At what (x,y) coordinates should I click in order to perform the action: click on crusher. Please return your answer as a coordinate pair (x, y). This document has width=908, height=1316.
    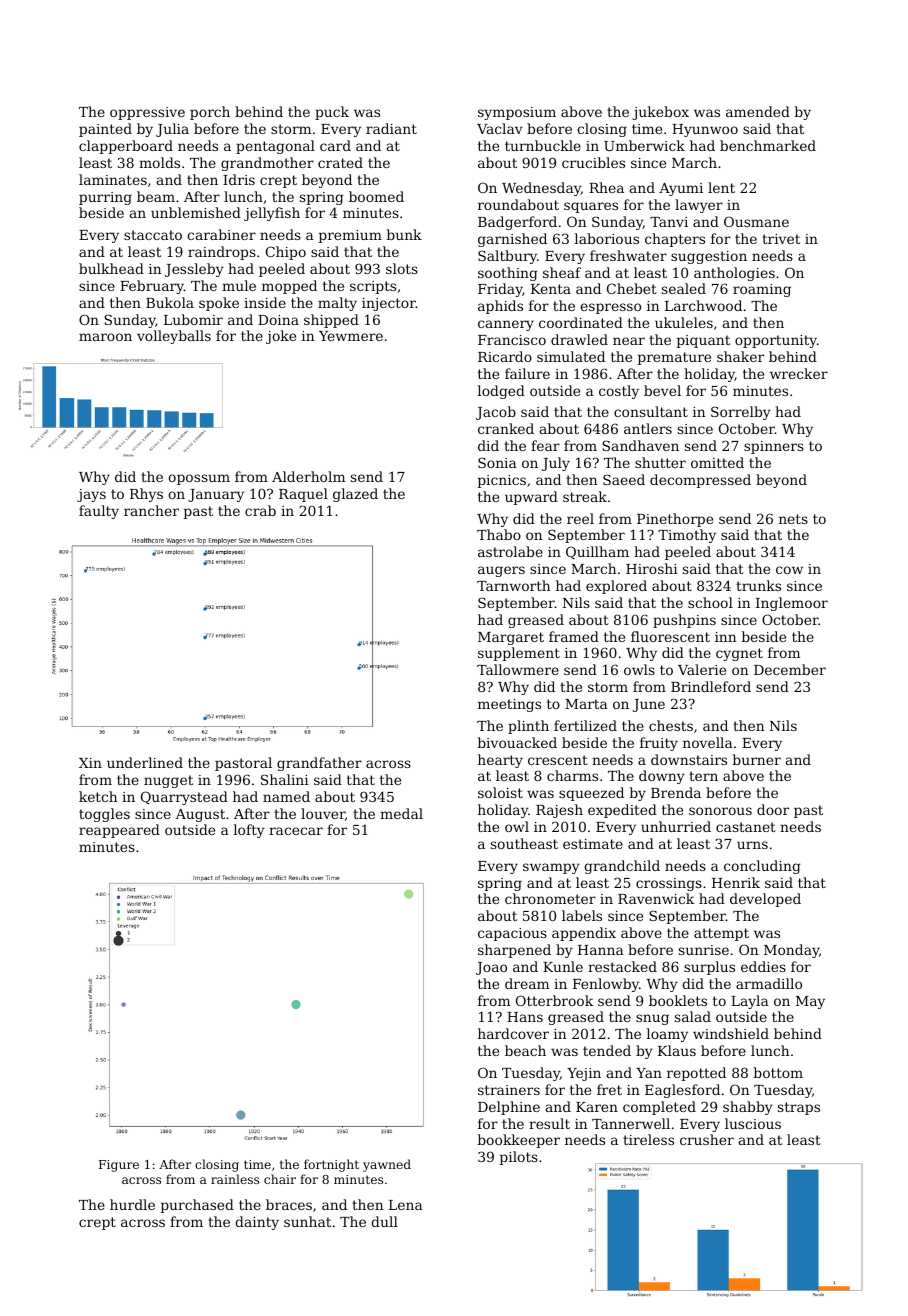
    Looking at the image, I should click on (707, 1139).
